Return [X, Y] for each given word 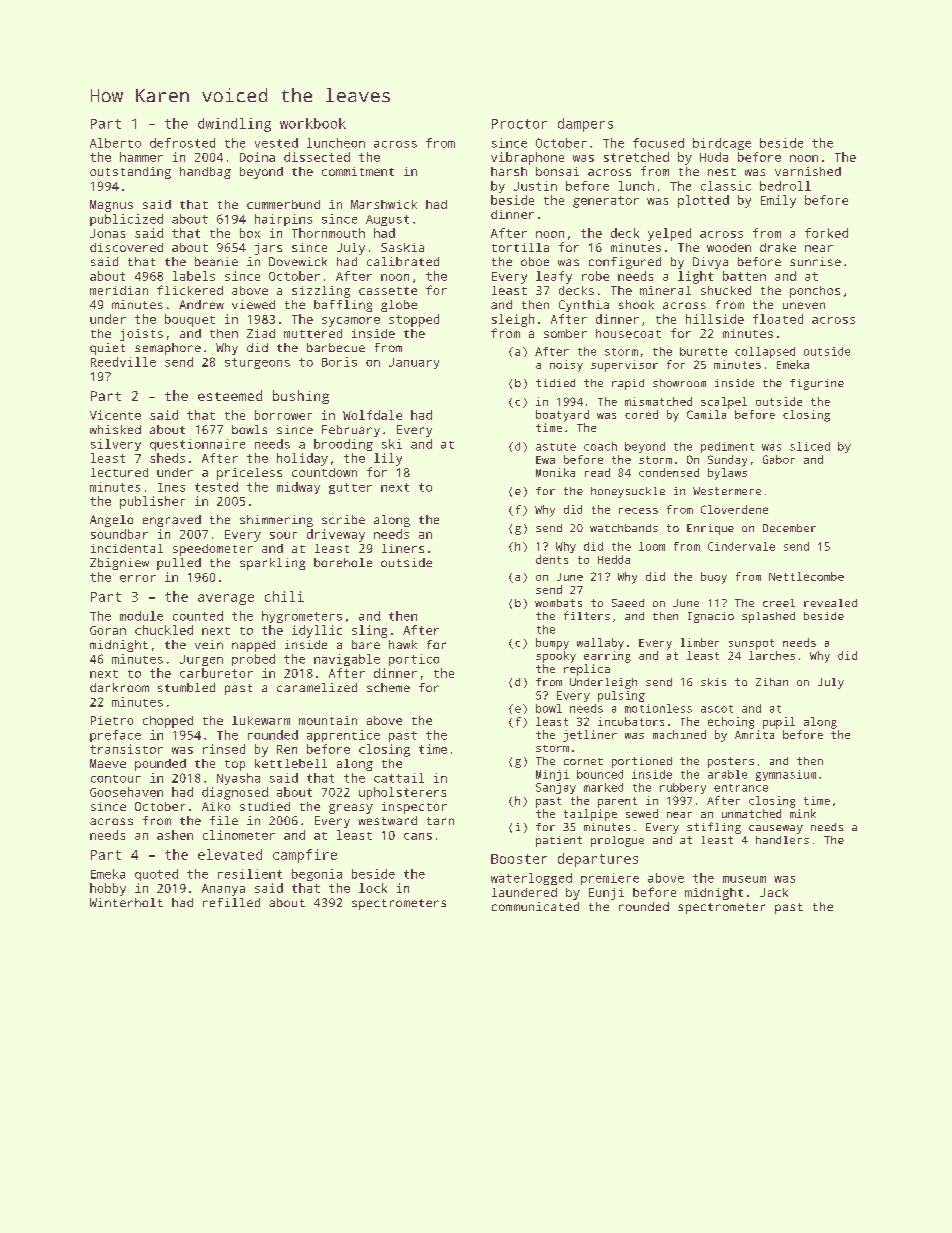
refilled [231, 902]
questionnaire [197, 445]
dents [552, 559]
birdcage [722, 144]
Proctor [519, 124]
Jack [774, 892]
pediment [727, 447]
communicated [535, 906]
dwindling [234, 125]
